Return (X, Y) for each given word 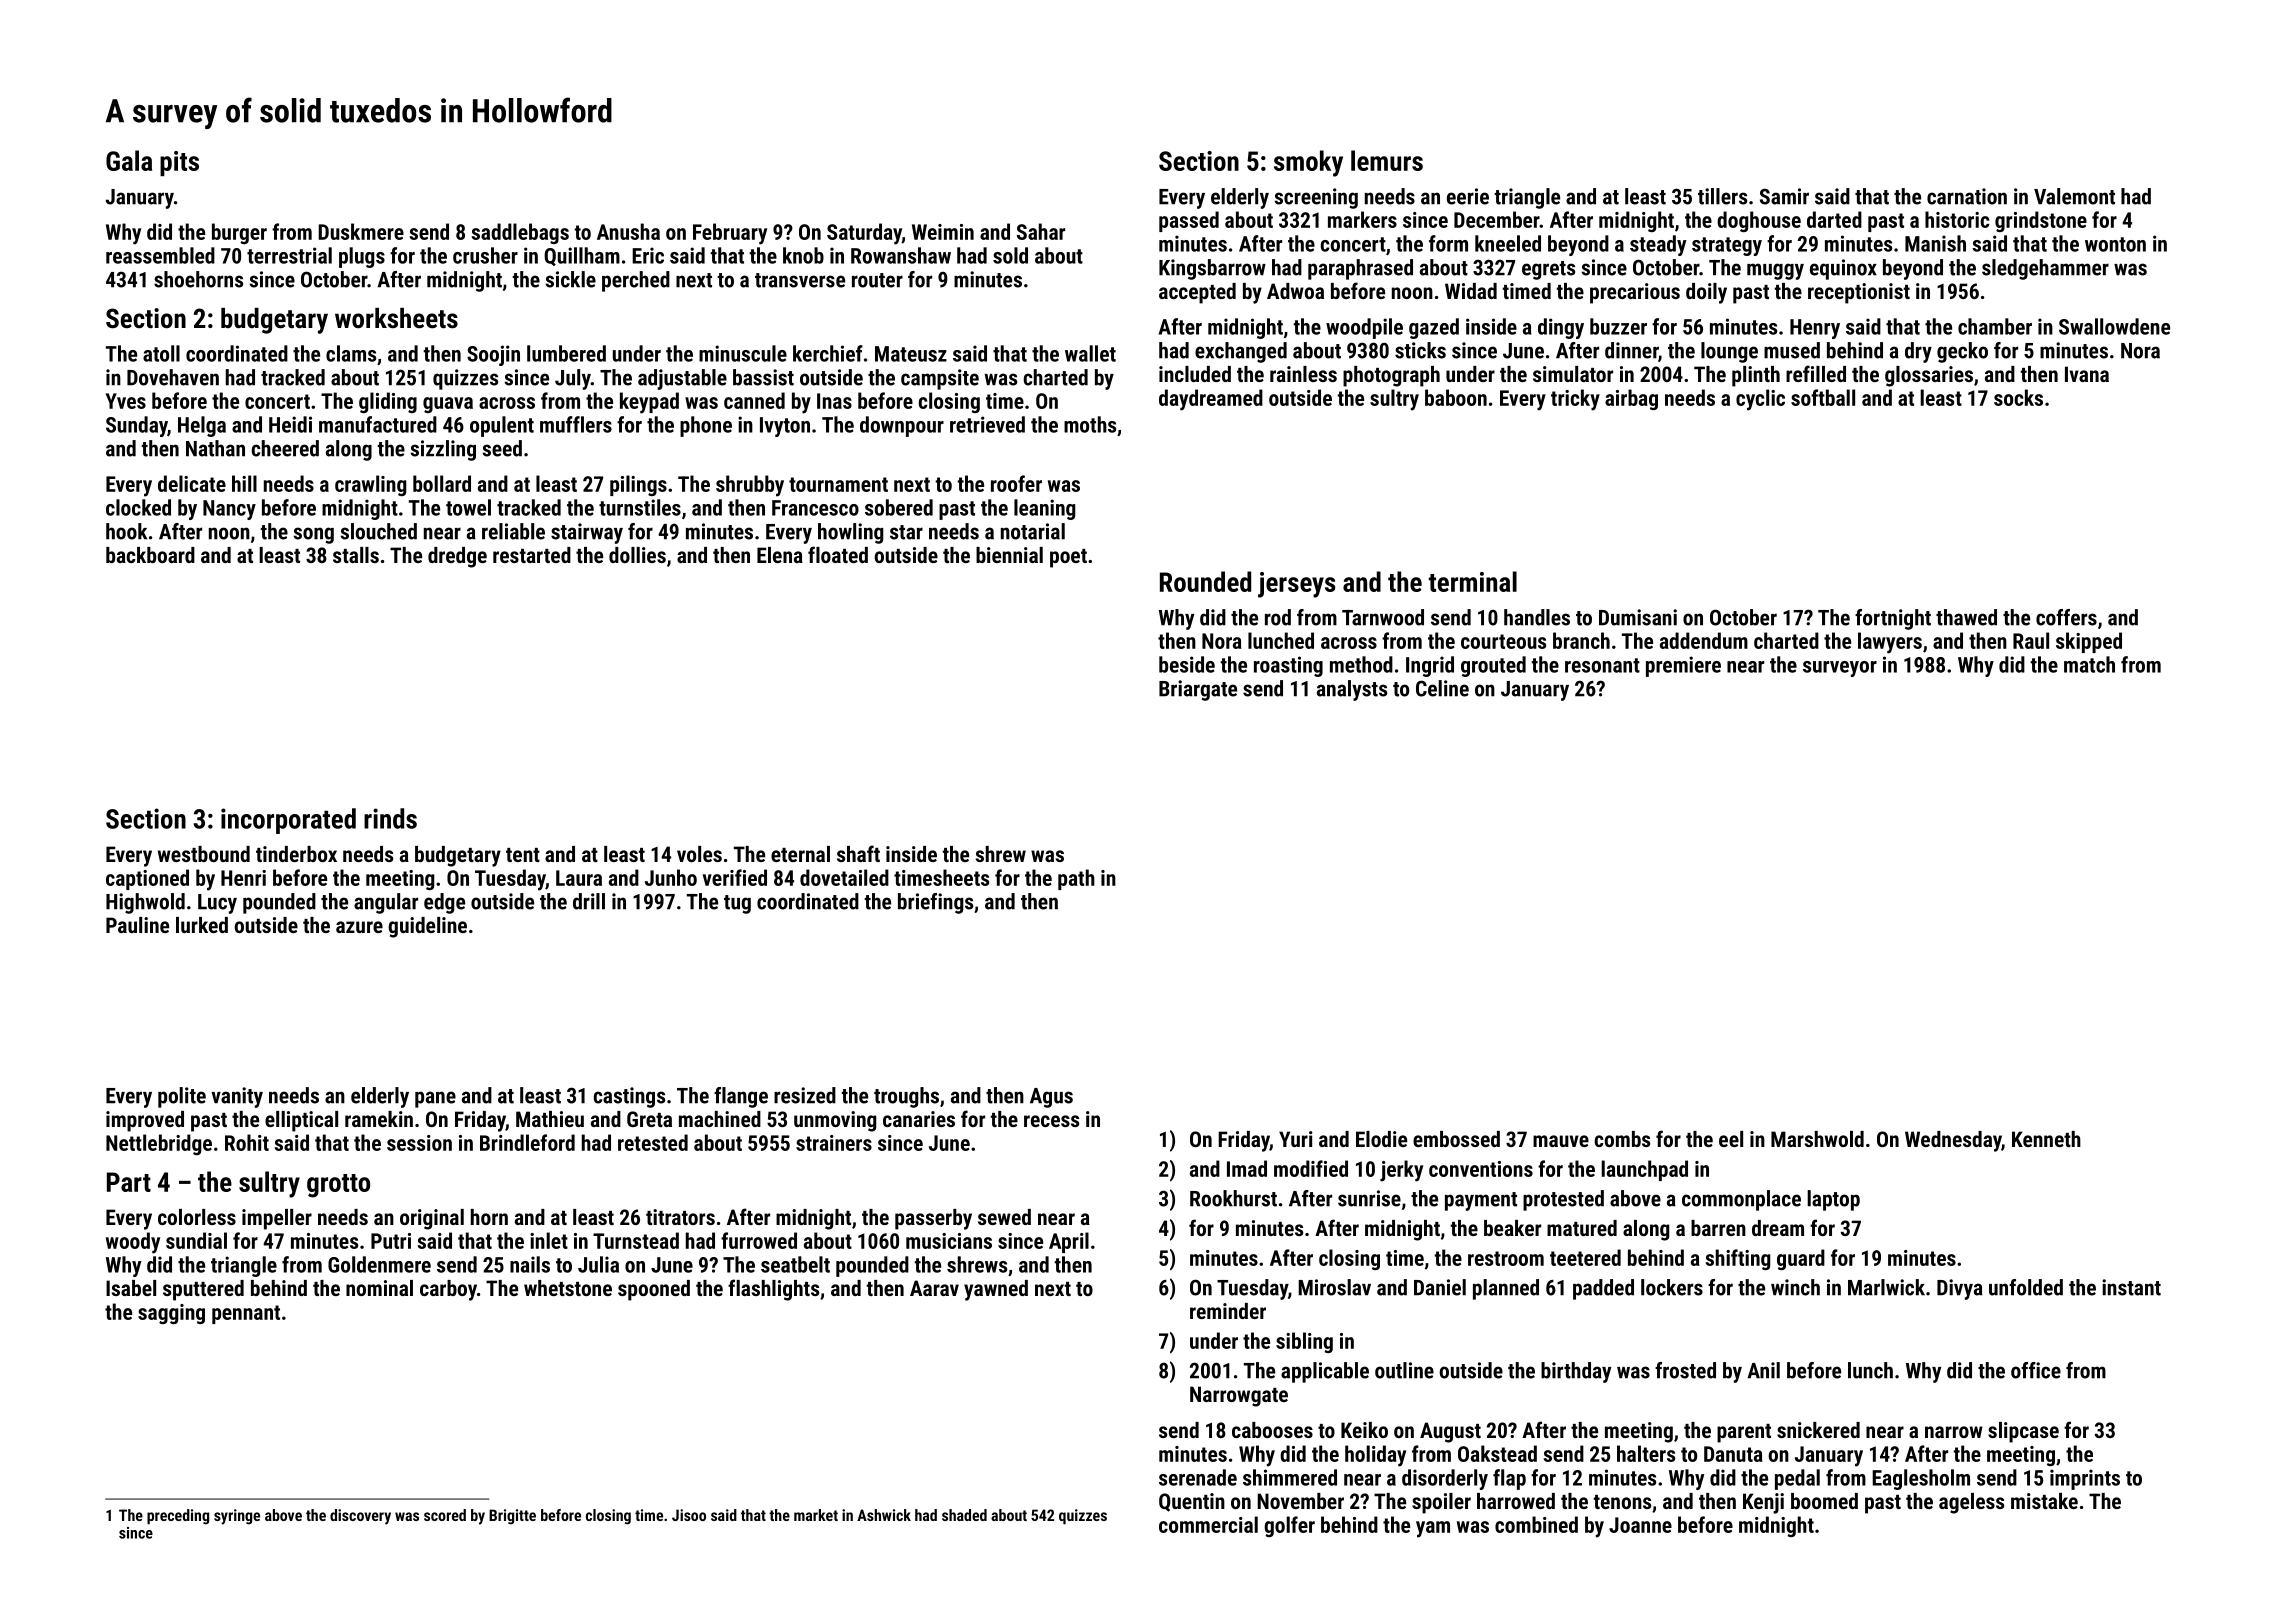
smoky (1308, 163)
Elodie (1381, 1139)
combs (1622, 1139)
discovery (360, 1517)
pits (179, 163)
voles (699, 854)
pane (435, 1099)
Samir (1784, 196)
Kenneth (2046, 1139)
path (1076, 879)
